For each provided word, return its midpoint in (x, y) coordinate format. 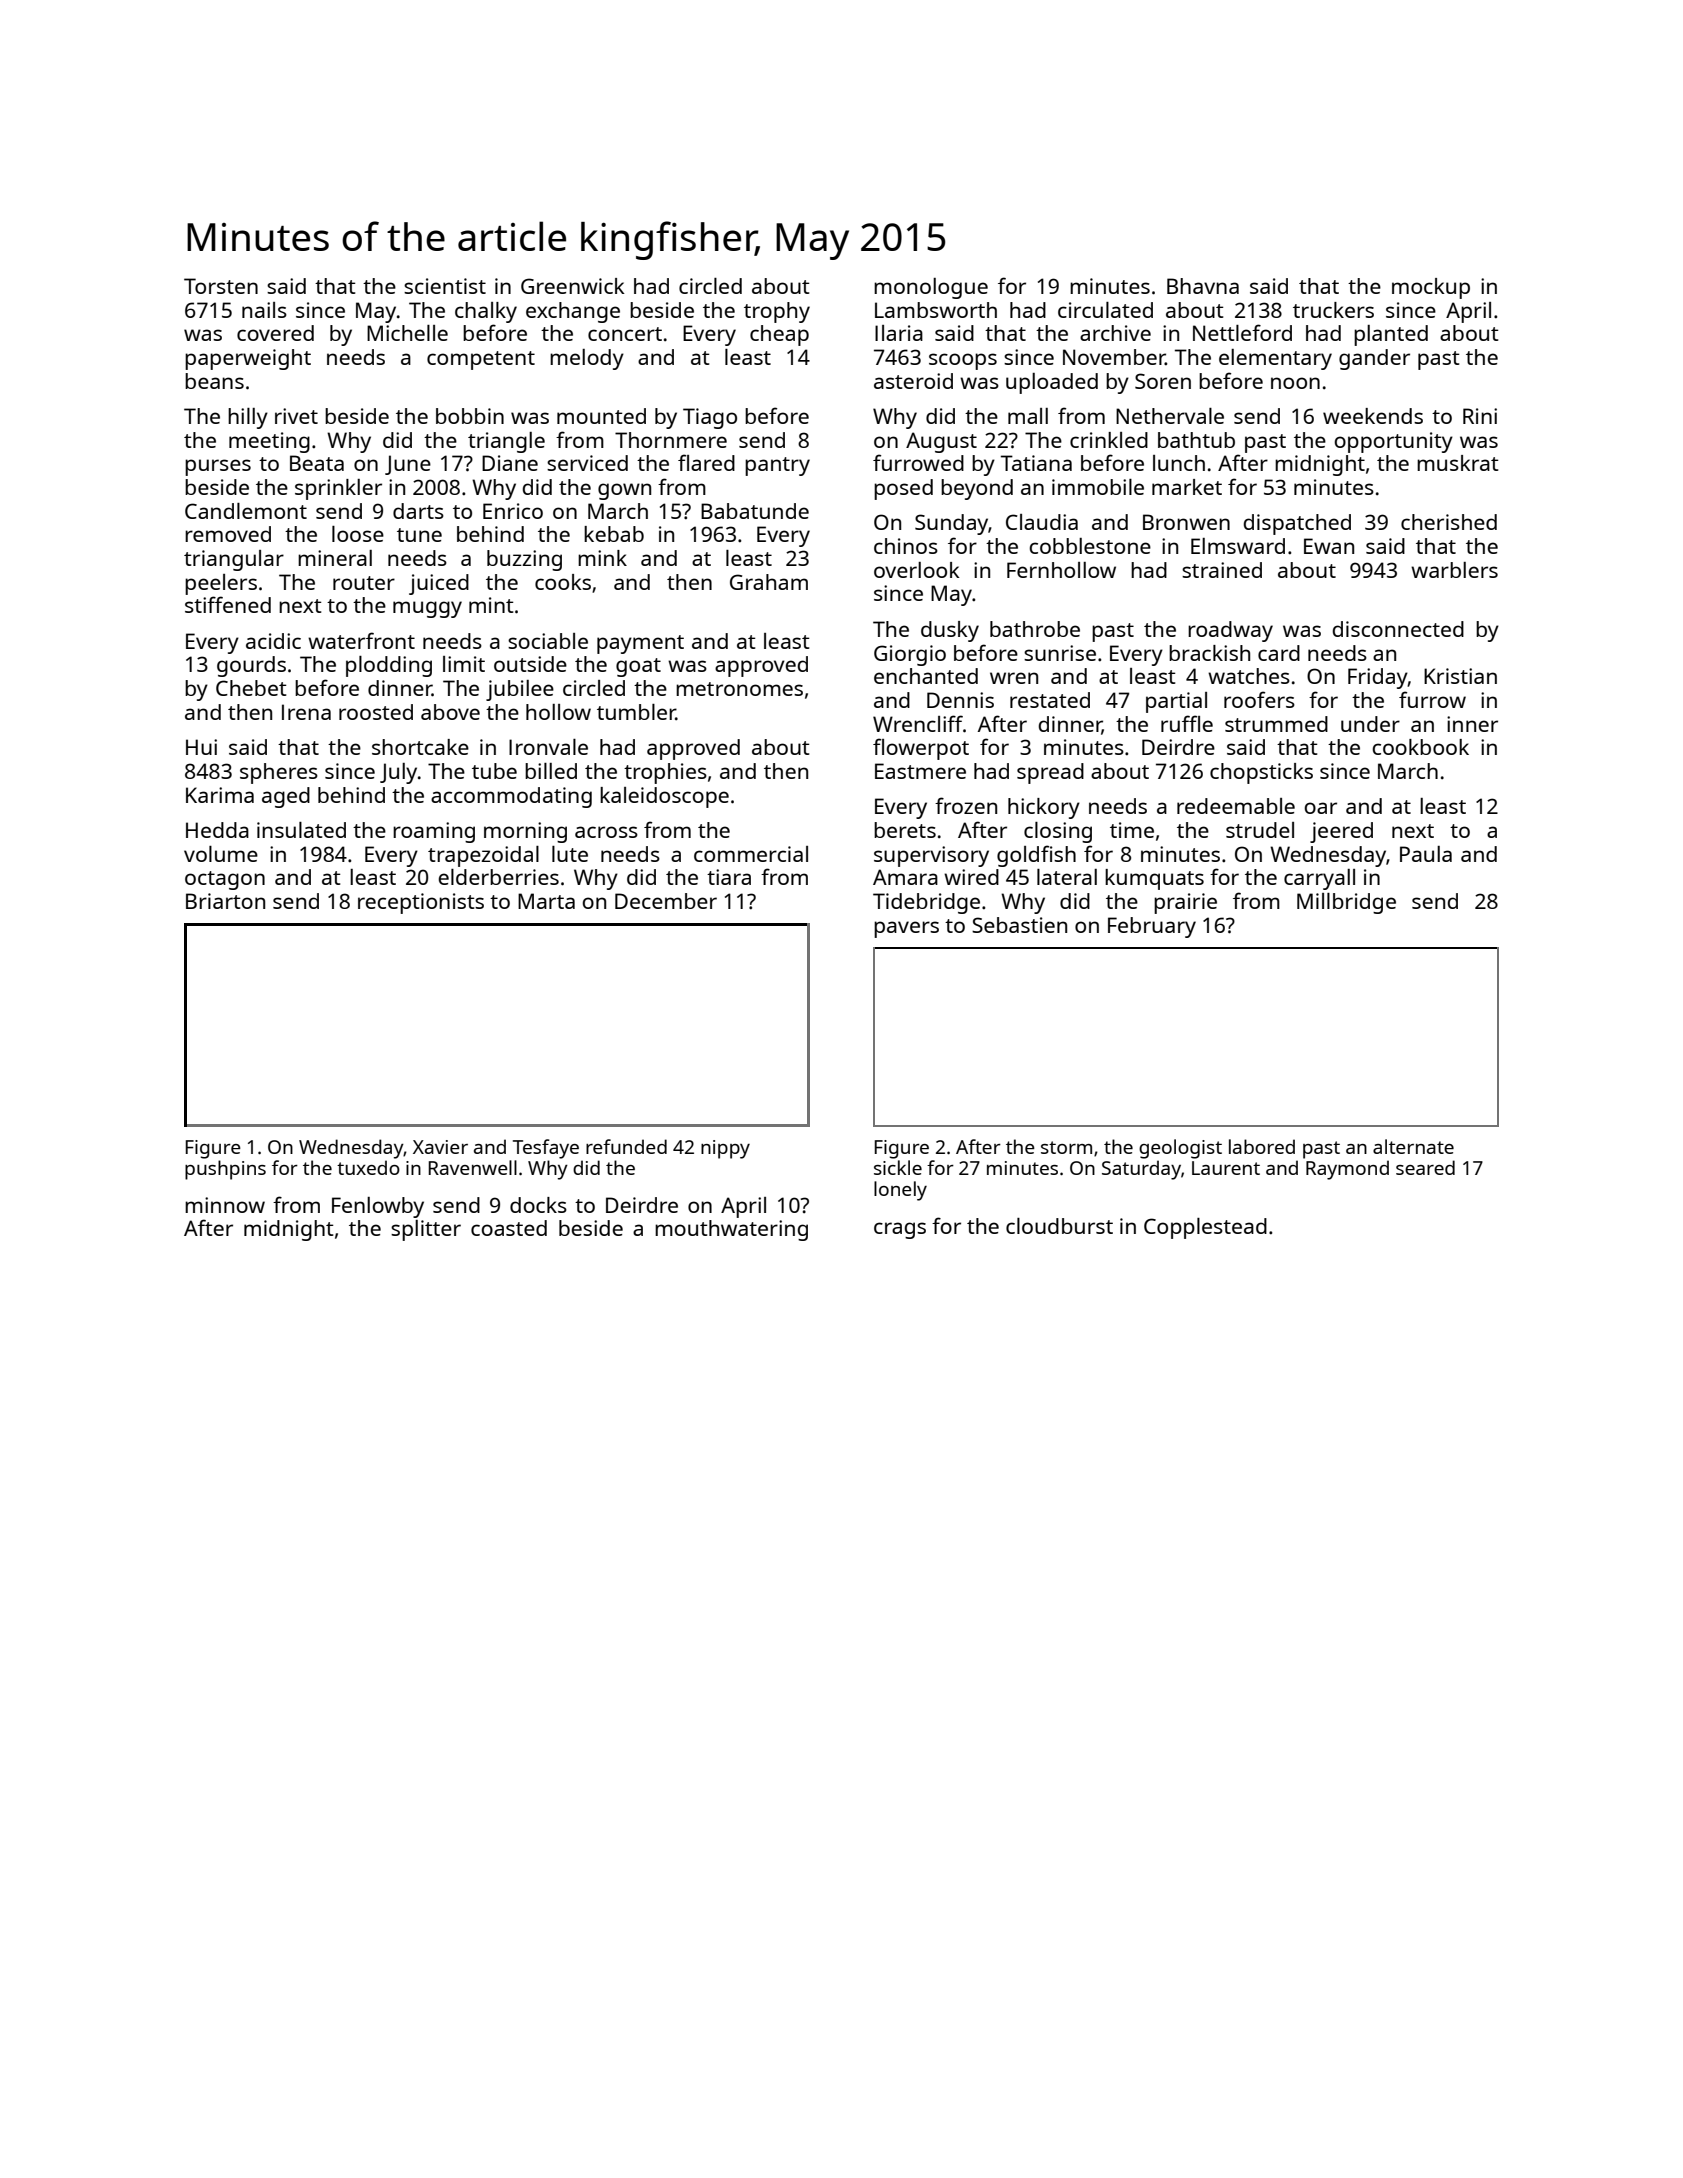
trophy (777, 312)
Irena (306, 712)
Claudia (1042, 522)
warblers (1454, 570)
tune (419, 535)
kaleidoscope (664, 797)
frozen (966, 805)
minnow (225, 1205)
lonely (900, 1191)
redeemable (1236, 806)
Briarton (225, 901)
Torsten (221, 286)
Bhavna (1203, 286)
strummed (1276, 724)
